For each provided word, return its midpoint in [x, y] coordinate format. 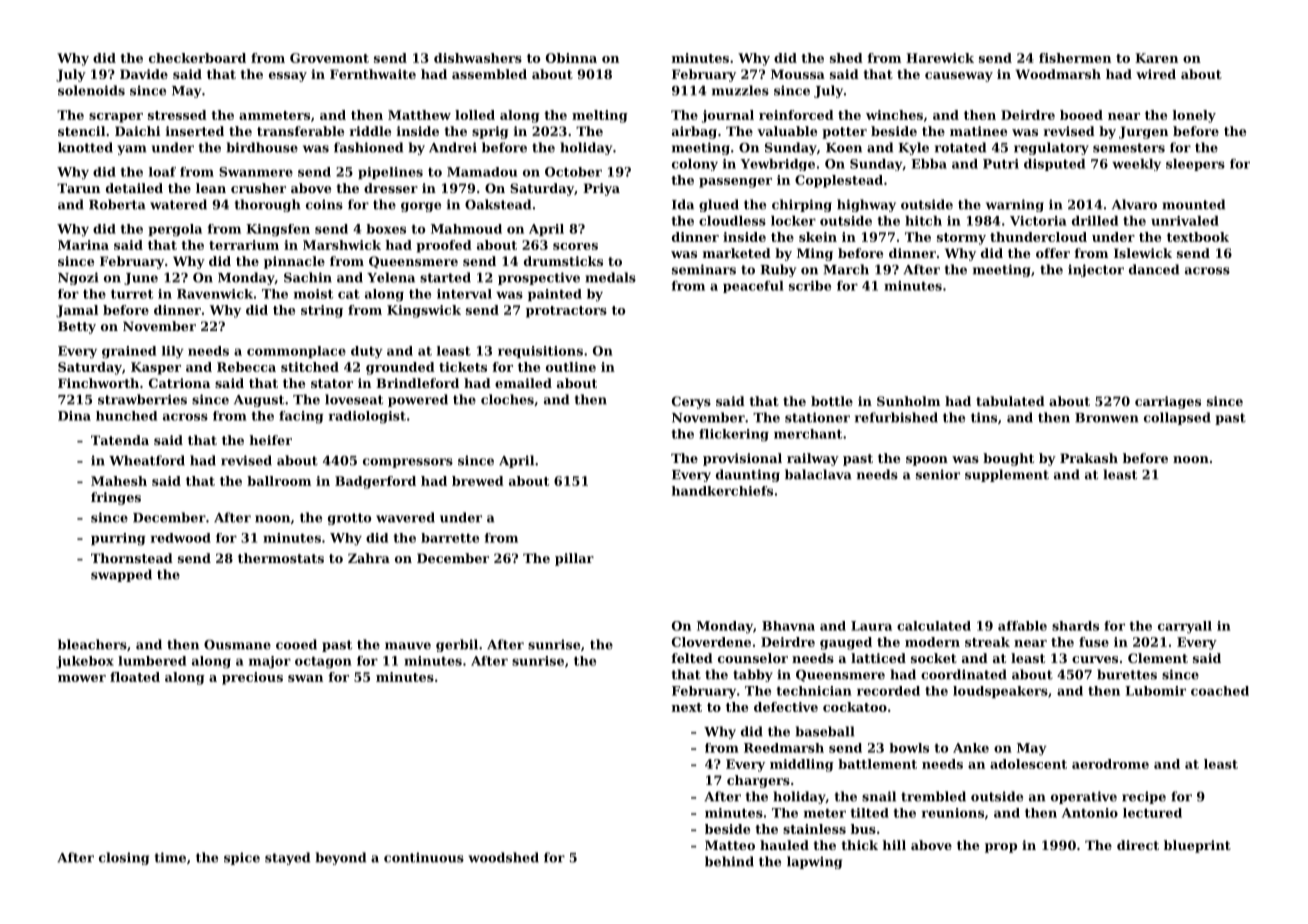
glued [719, 205]
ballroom [279, 481]
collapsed [1177, 418]
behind [729, 861]
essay [288, 77]
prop [1001, 848]
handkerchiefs [722, 491]
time [170, 857]
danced [1154, 269]
